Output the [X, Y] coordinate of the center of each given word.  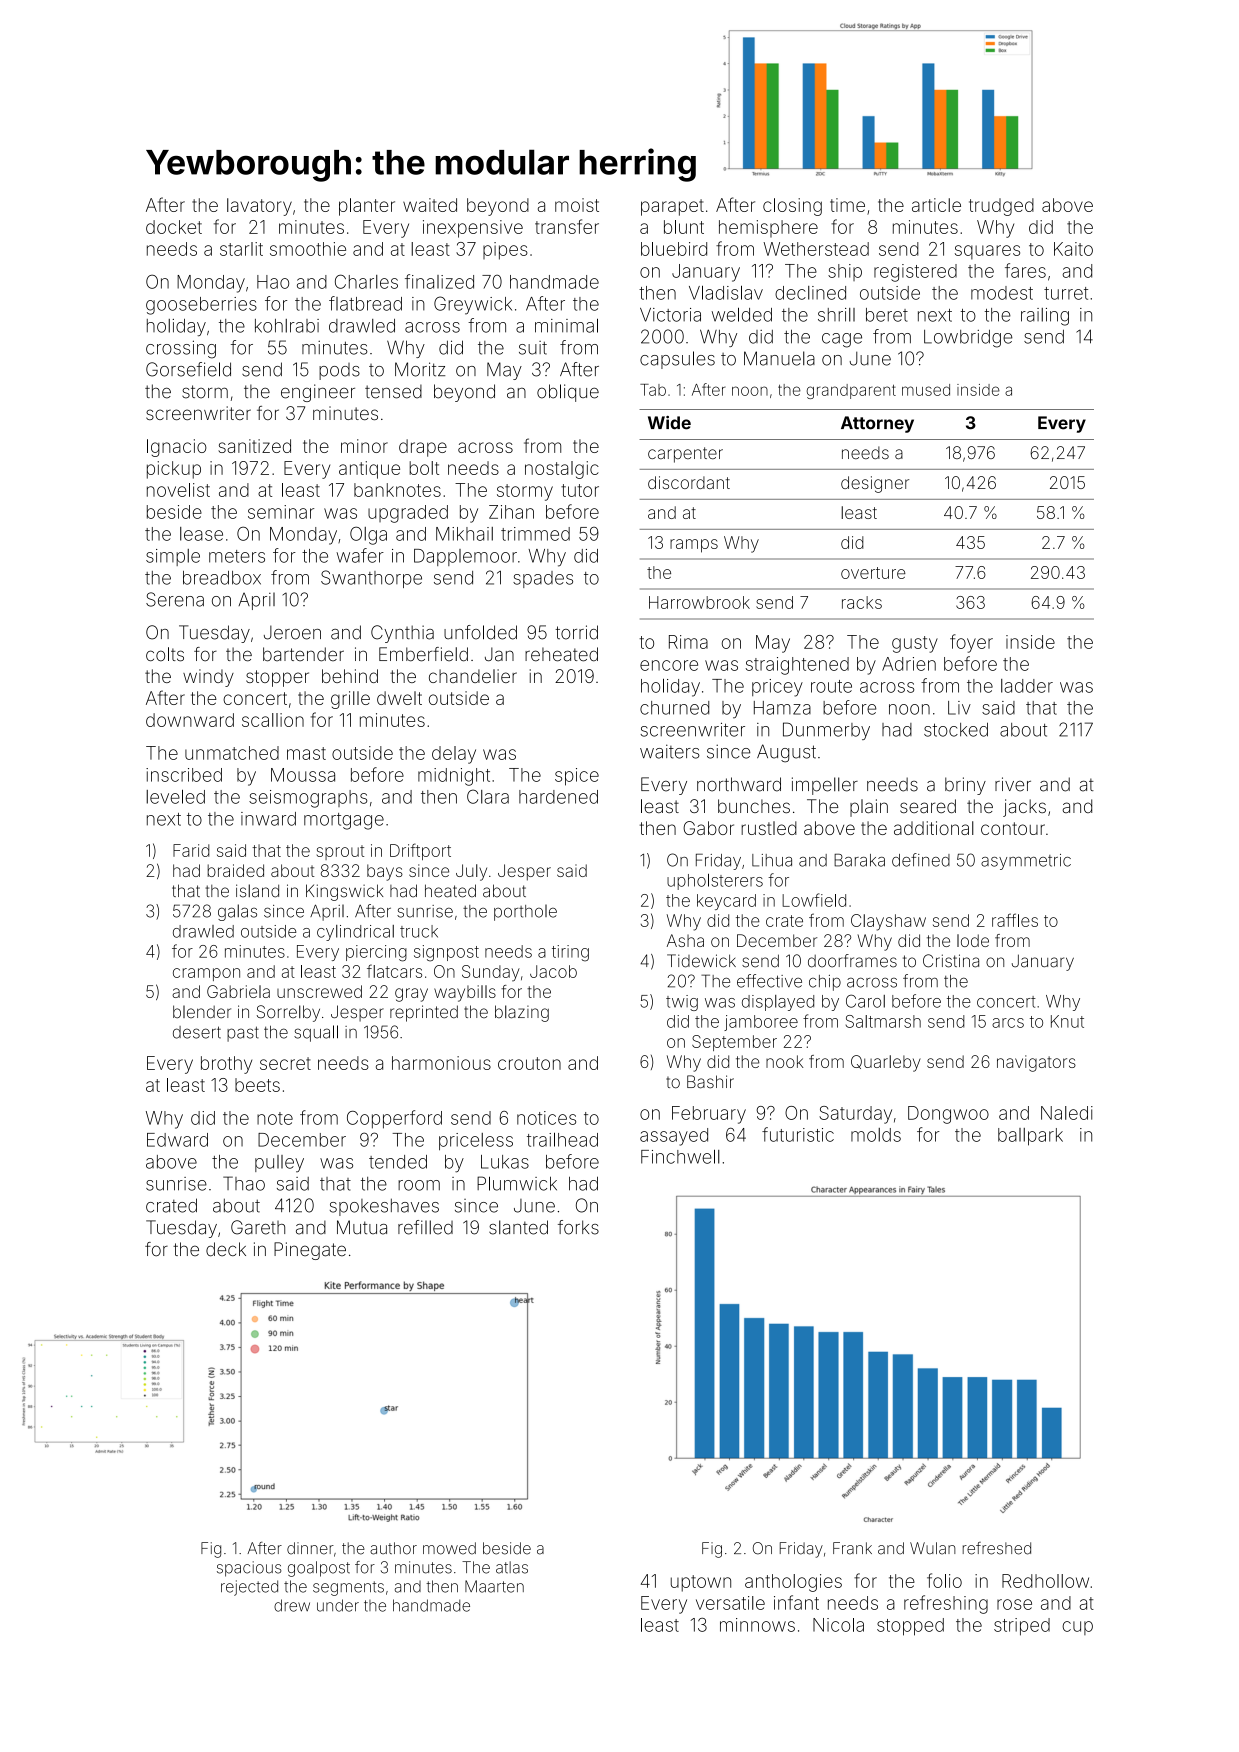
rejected [249, 1588]
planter [367, 207]
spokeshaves [384, 1207]
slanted [518, 1227]
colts [165, 654]
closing [792, 207]
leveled [175, 796]
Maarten [494, 1586]
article [936, 205]
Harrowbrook [699, 602]
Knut [1067, 1021]
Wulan [933, 1548]
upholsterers [715, 881]
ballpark [1030, 1137]
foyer [971, 643]
